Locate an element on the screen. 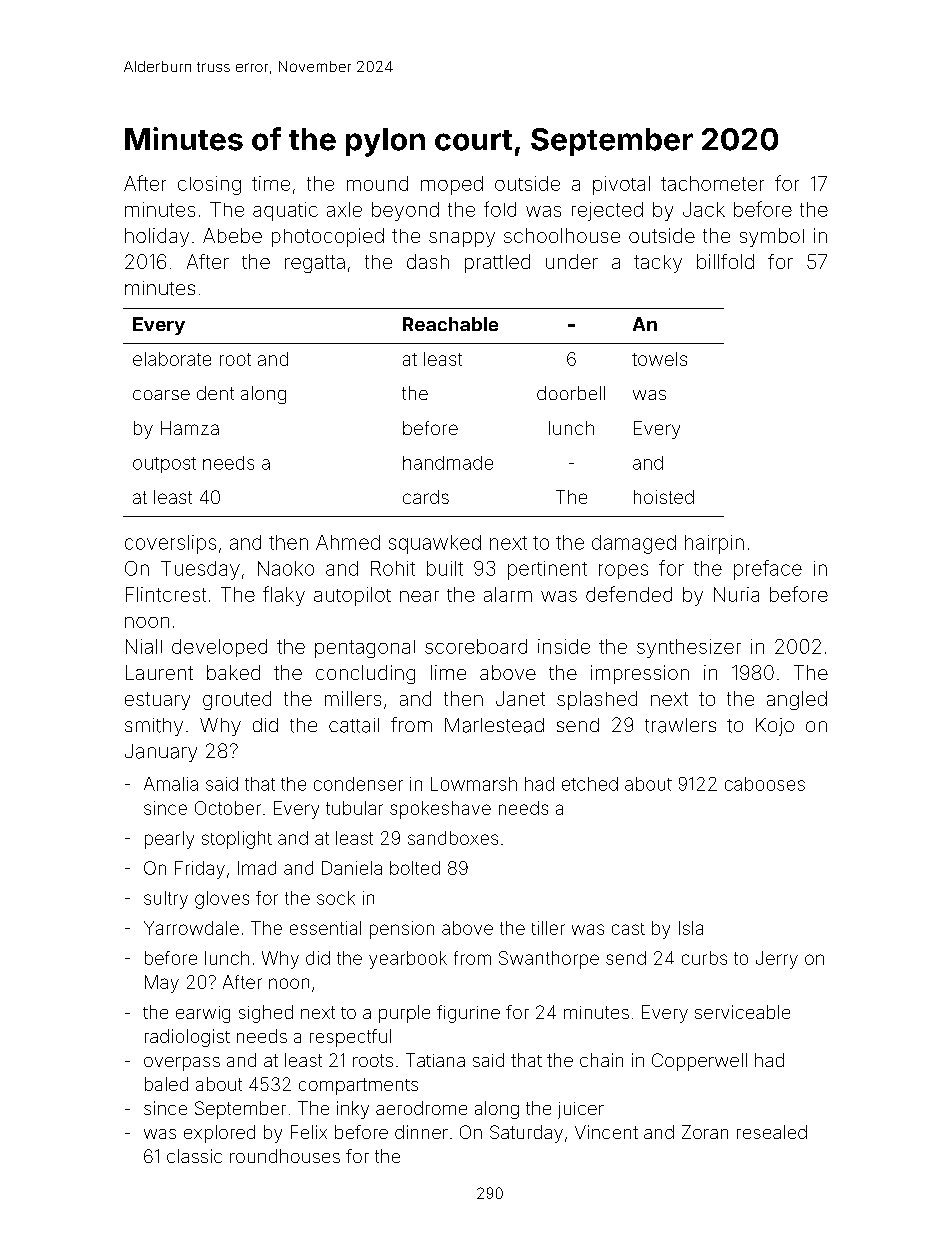 The width and height of the screenshot is (952, 1233). pivotal is located at coordinates (621, 185).
